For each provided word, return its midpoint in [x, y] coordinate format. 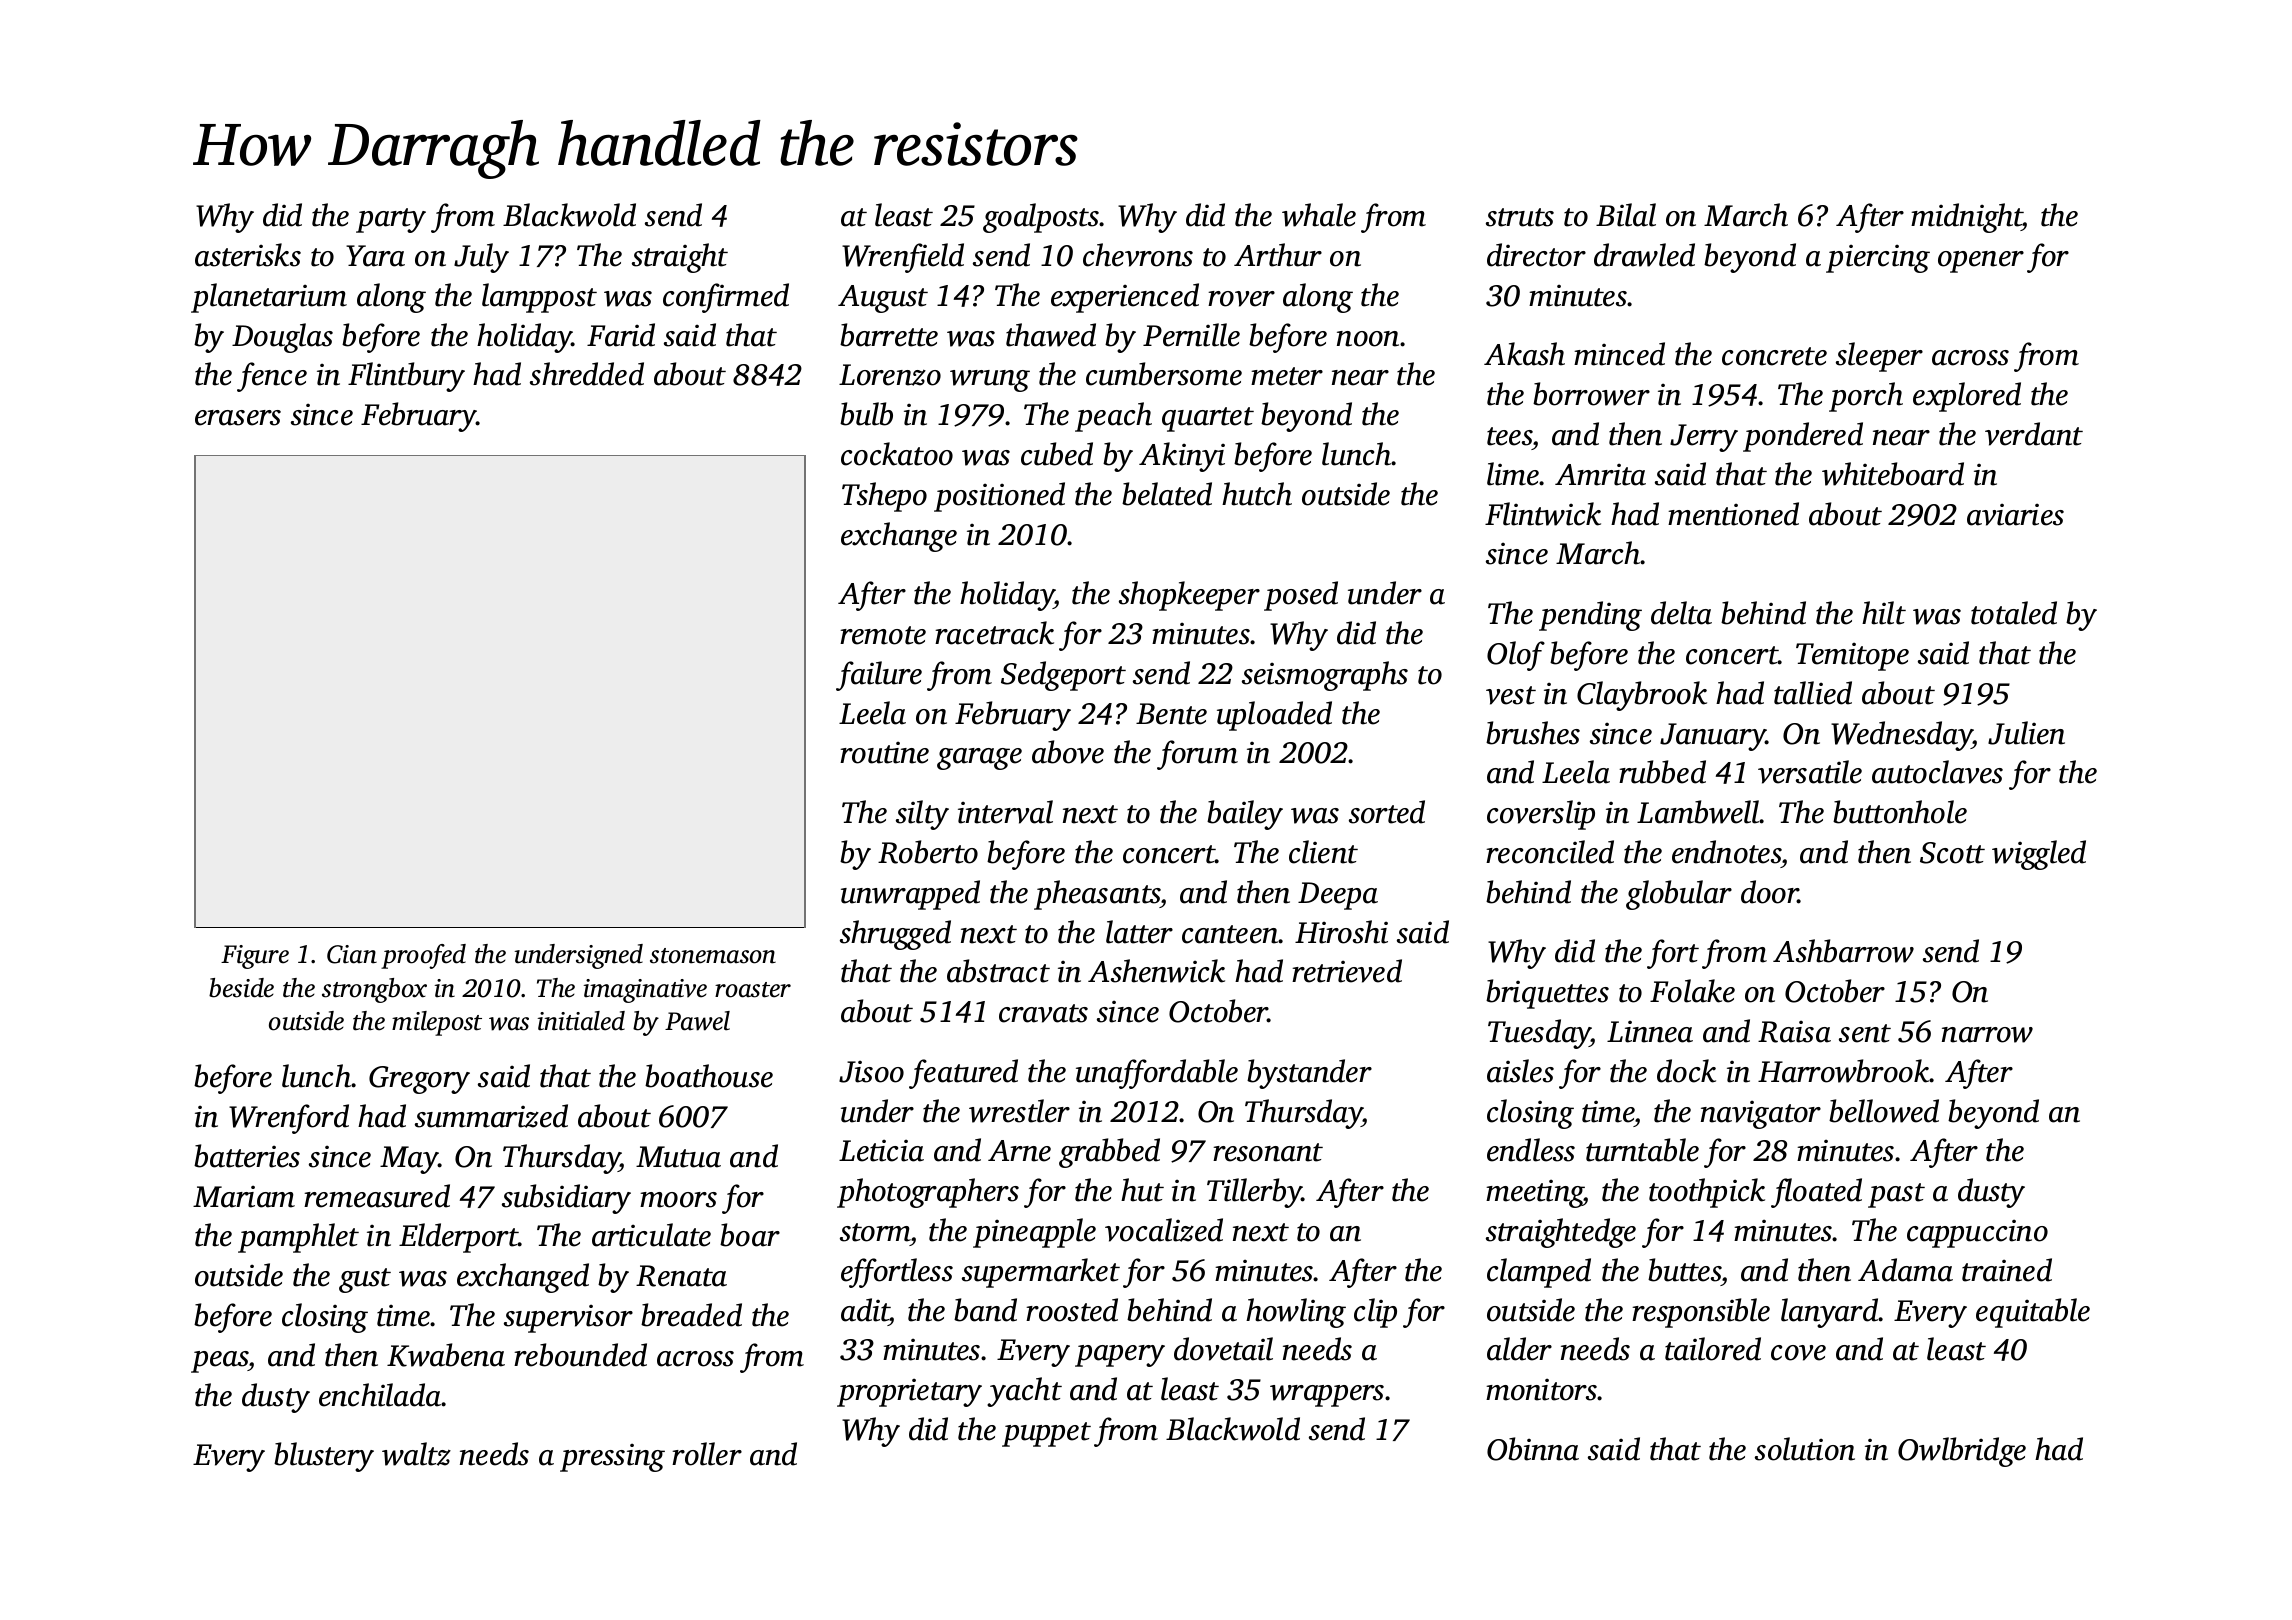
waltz [416, 1454]
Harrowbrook [1844, 1071]
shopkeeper [1189, 596]
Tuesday [1539, 1034]
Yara [375, 256]
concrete [1774, 356]
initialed [581, 1021]
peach [1113, 417]
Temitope [1852, 656]
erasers [238, 418]
